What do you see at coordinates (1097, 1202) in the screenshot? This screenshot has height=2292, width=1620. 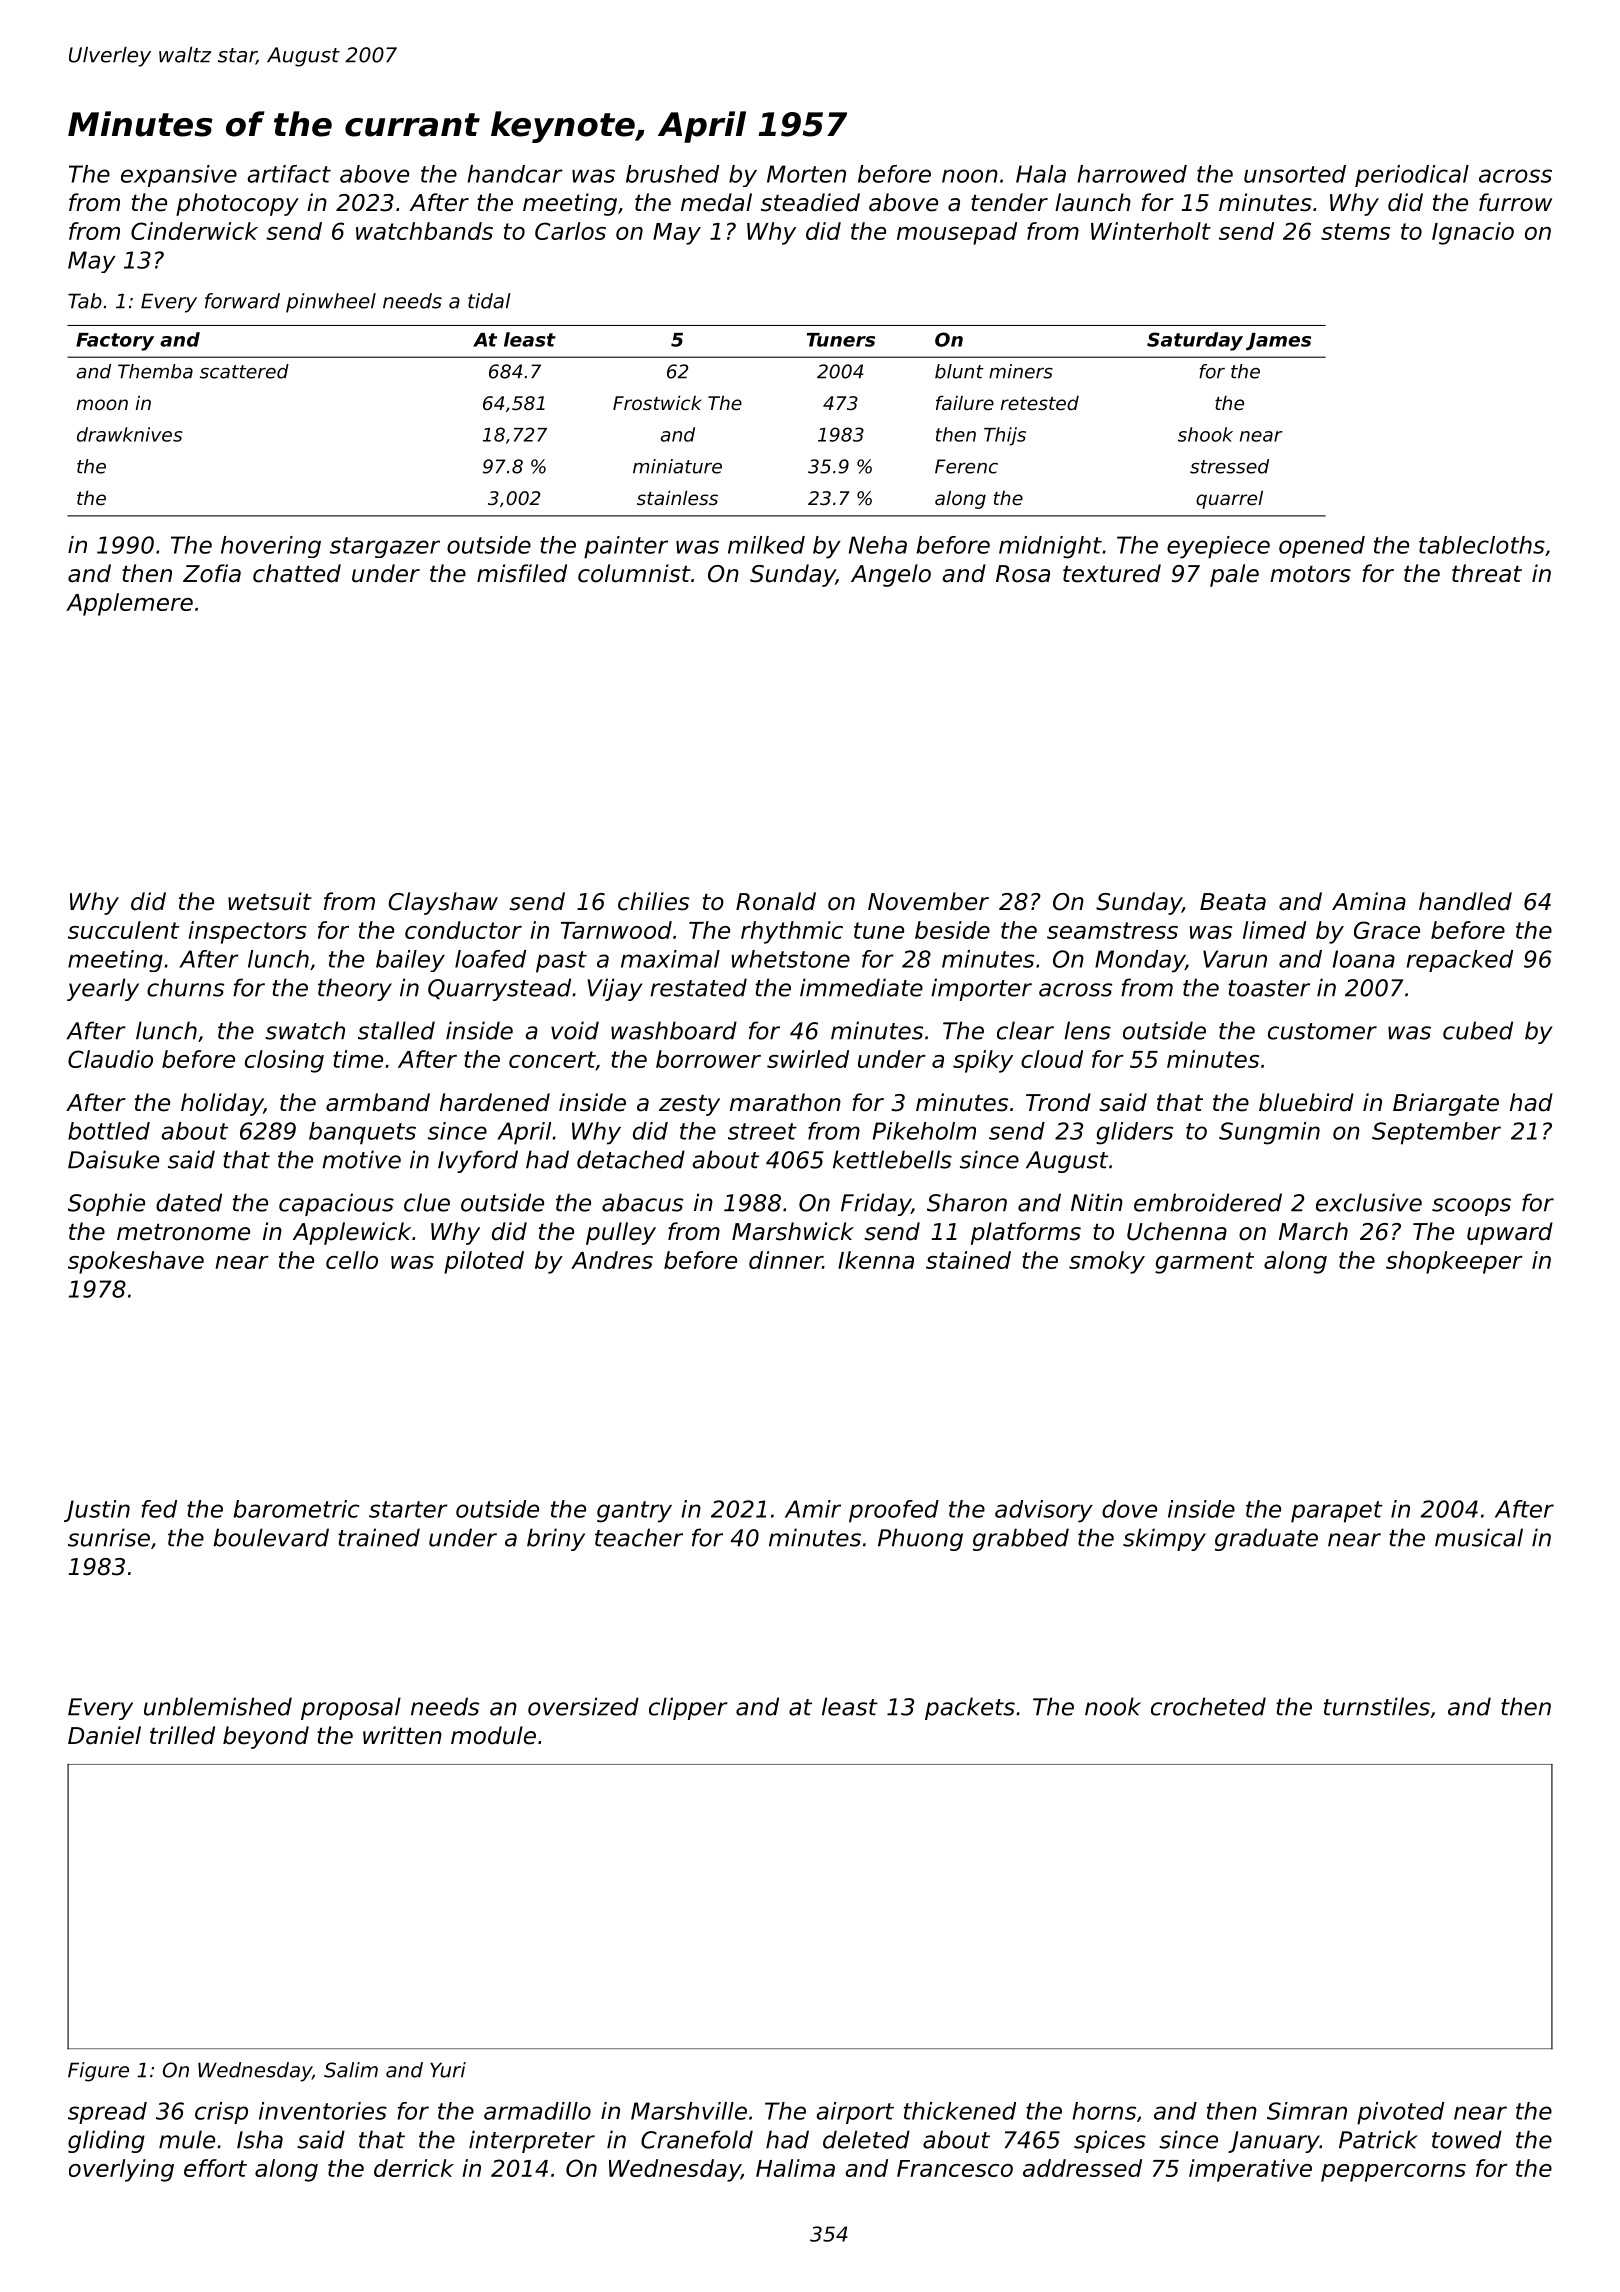 I see `Nitin` at bounding box center [1097, 1202].
